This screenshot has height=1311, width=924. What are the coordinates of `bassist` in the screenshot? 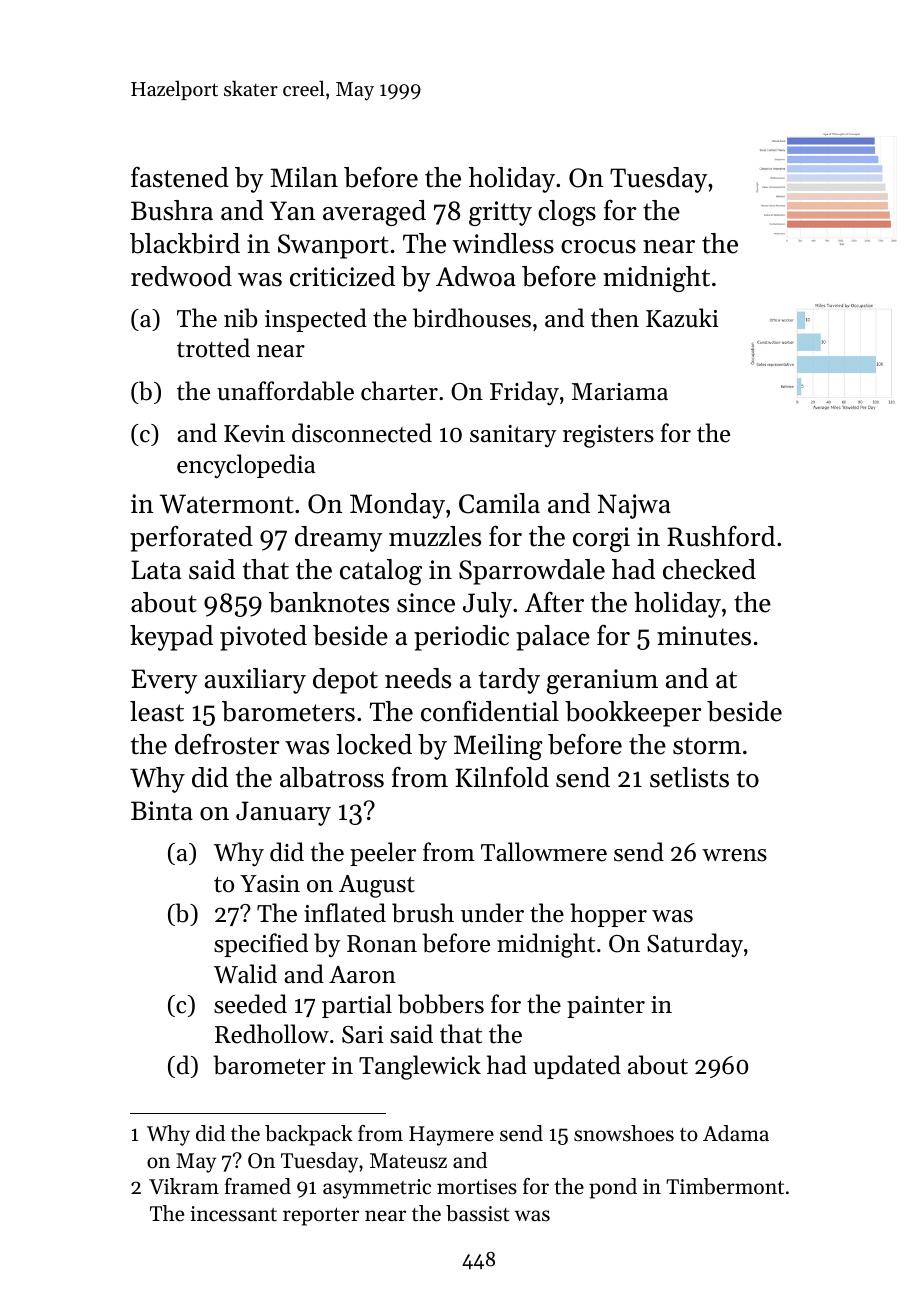 It's located at (478, 1213).
